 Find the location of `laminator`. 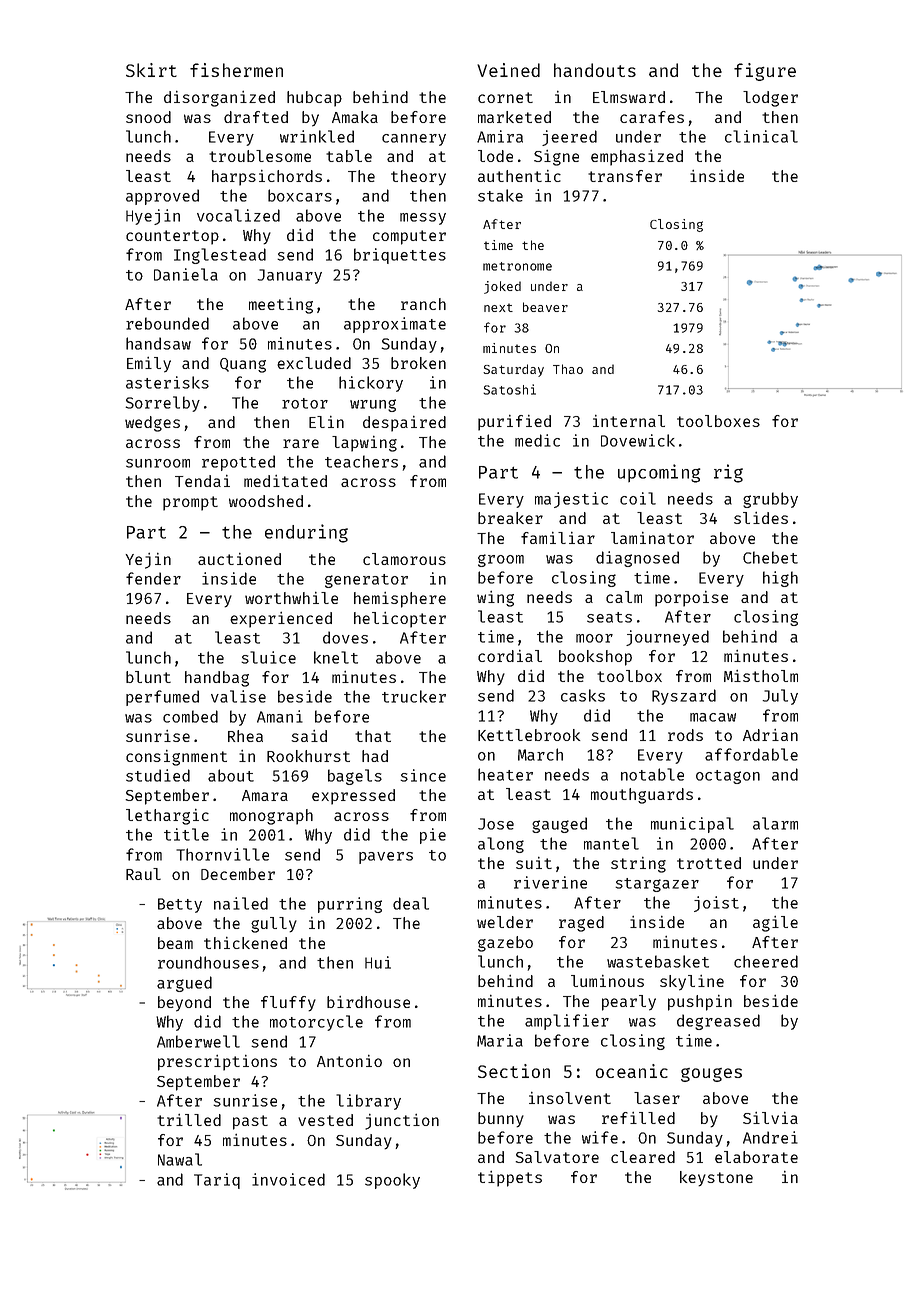

laminator is located at coordinates (652, 538).
